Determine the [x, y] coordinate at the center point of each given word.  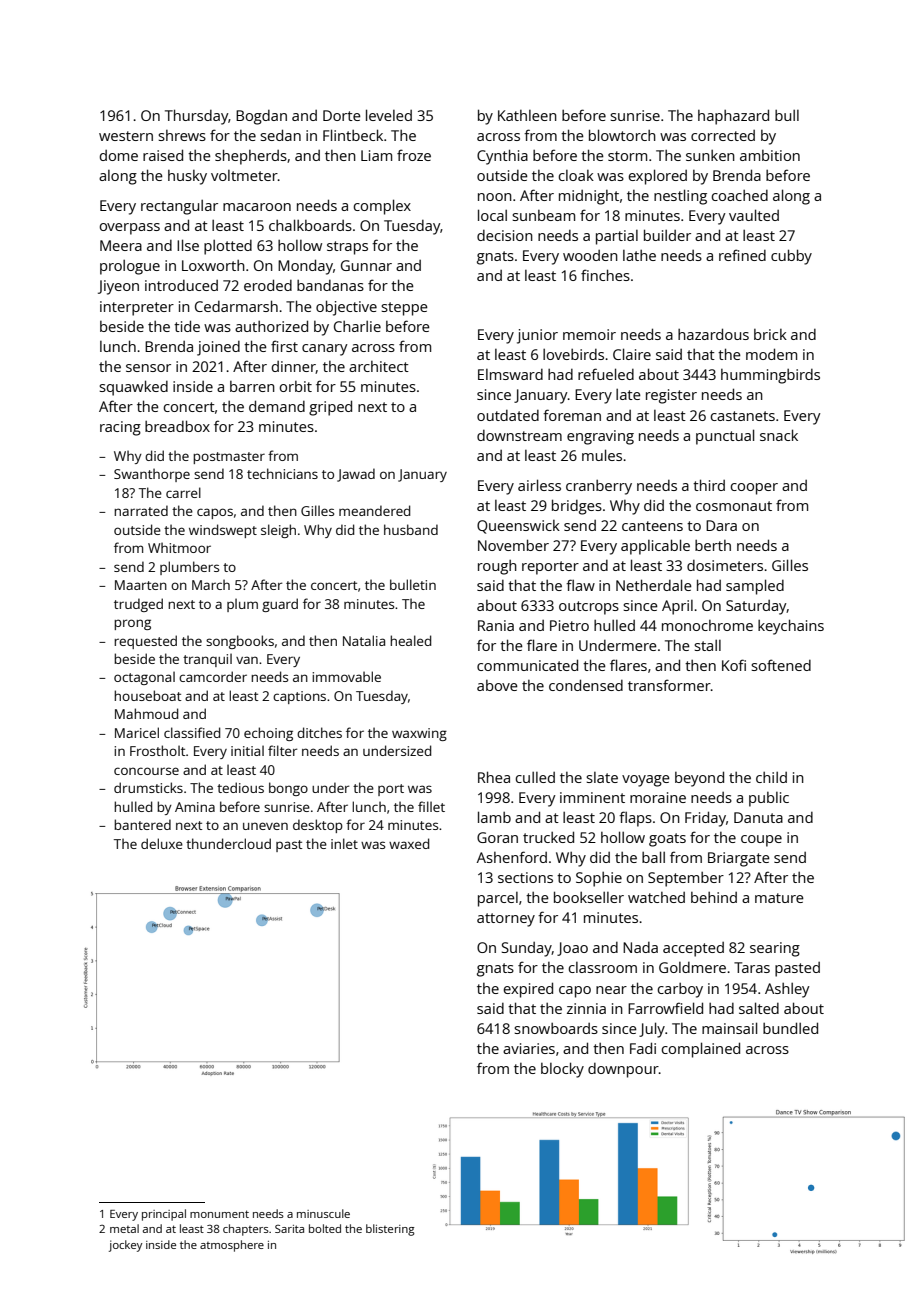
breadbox [177, 426]
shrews [182, 135]
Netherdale [654, 585]
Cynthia [502, 157]
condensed [586, 685]
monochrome [707, 625]
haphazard [733, 117]
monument [219, 1214]
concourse [146, 771]
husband [411, 529]
